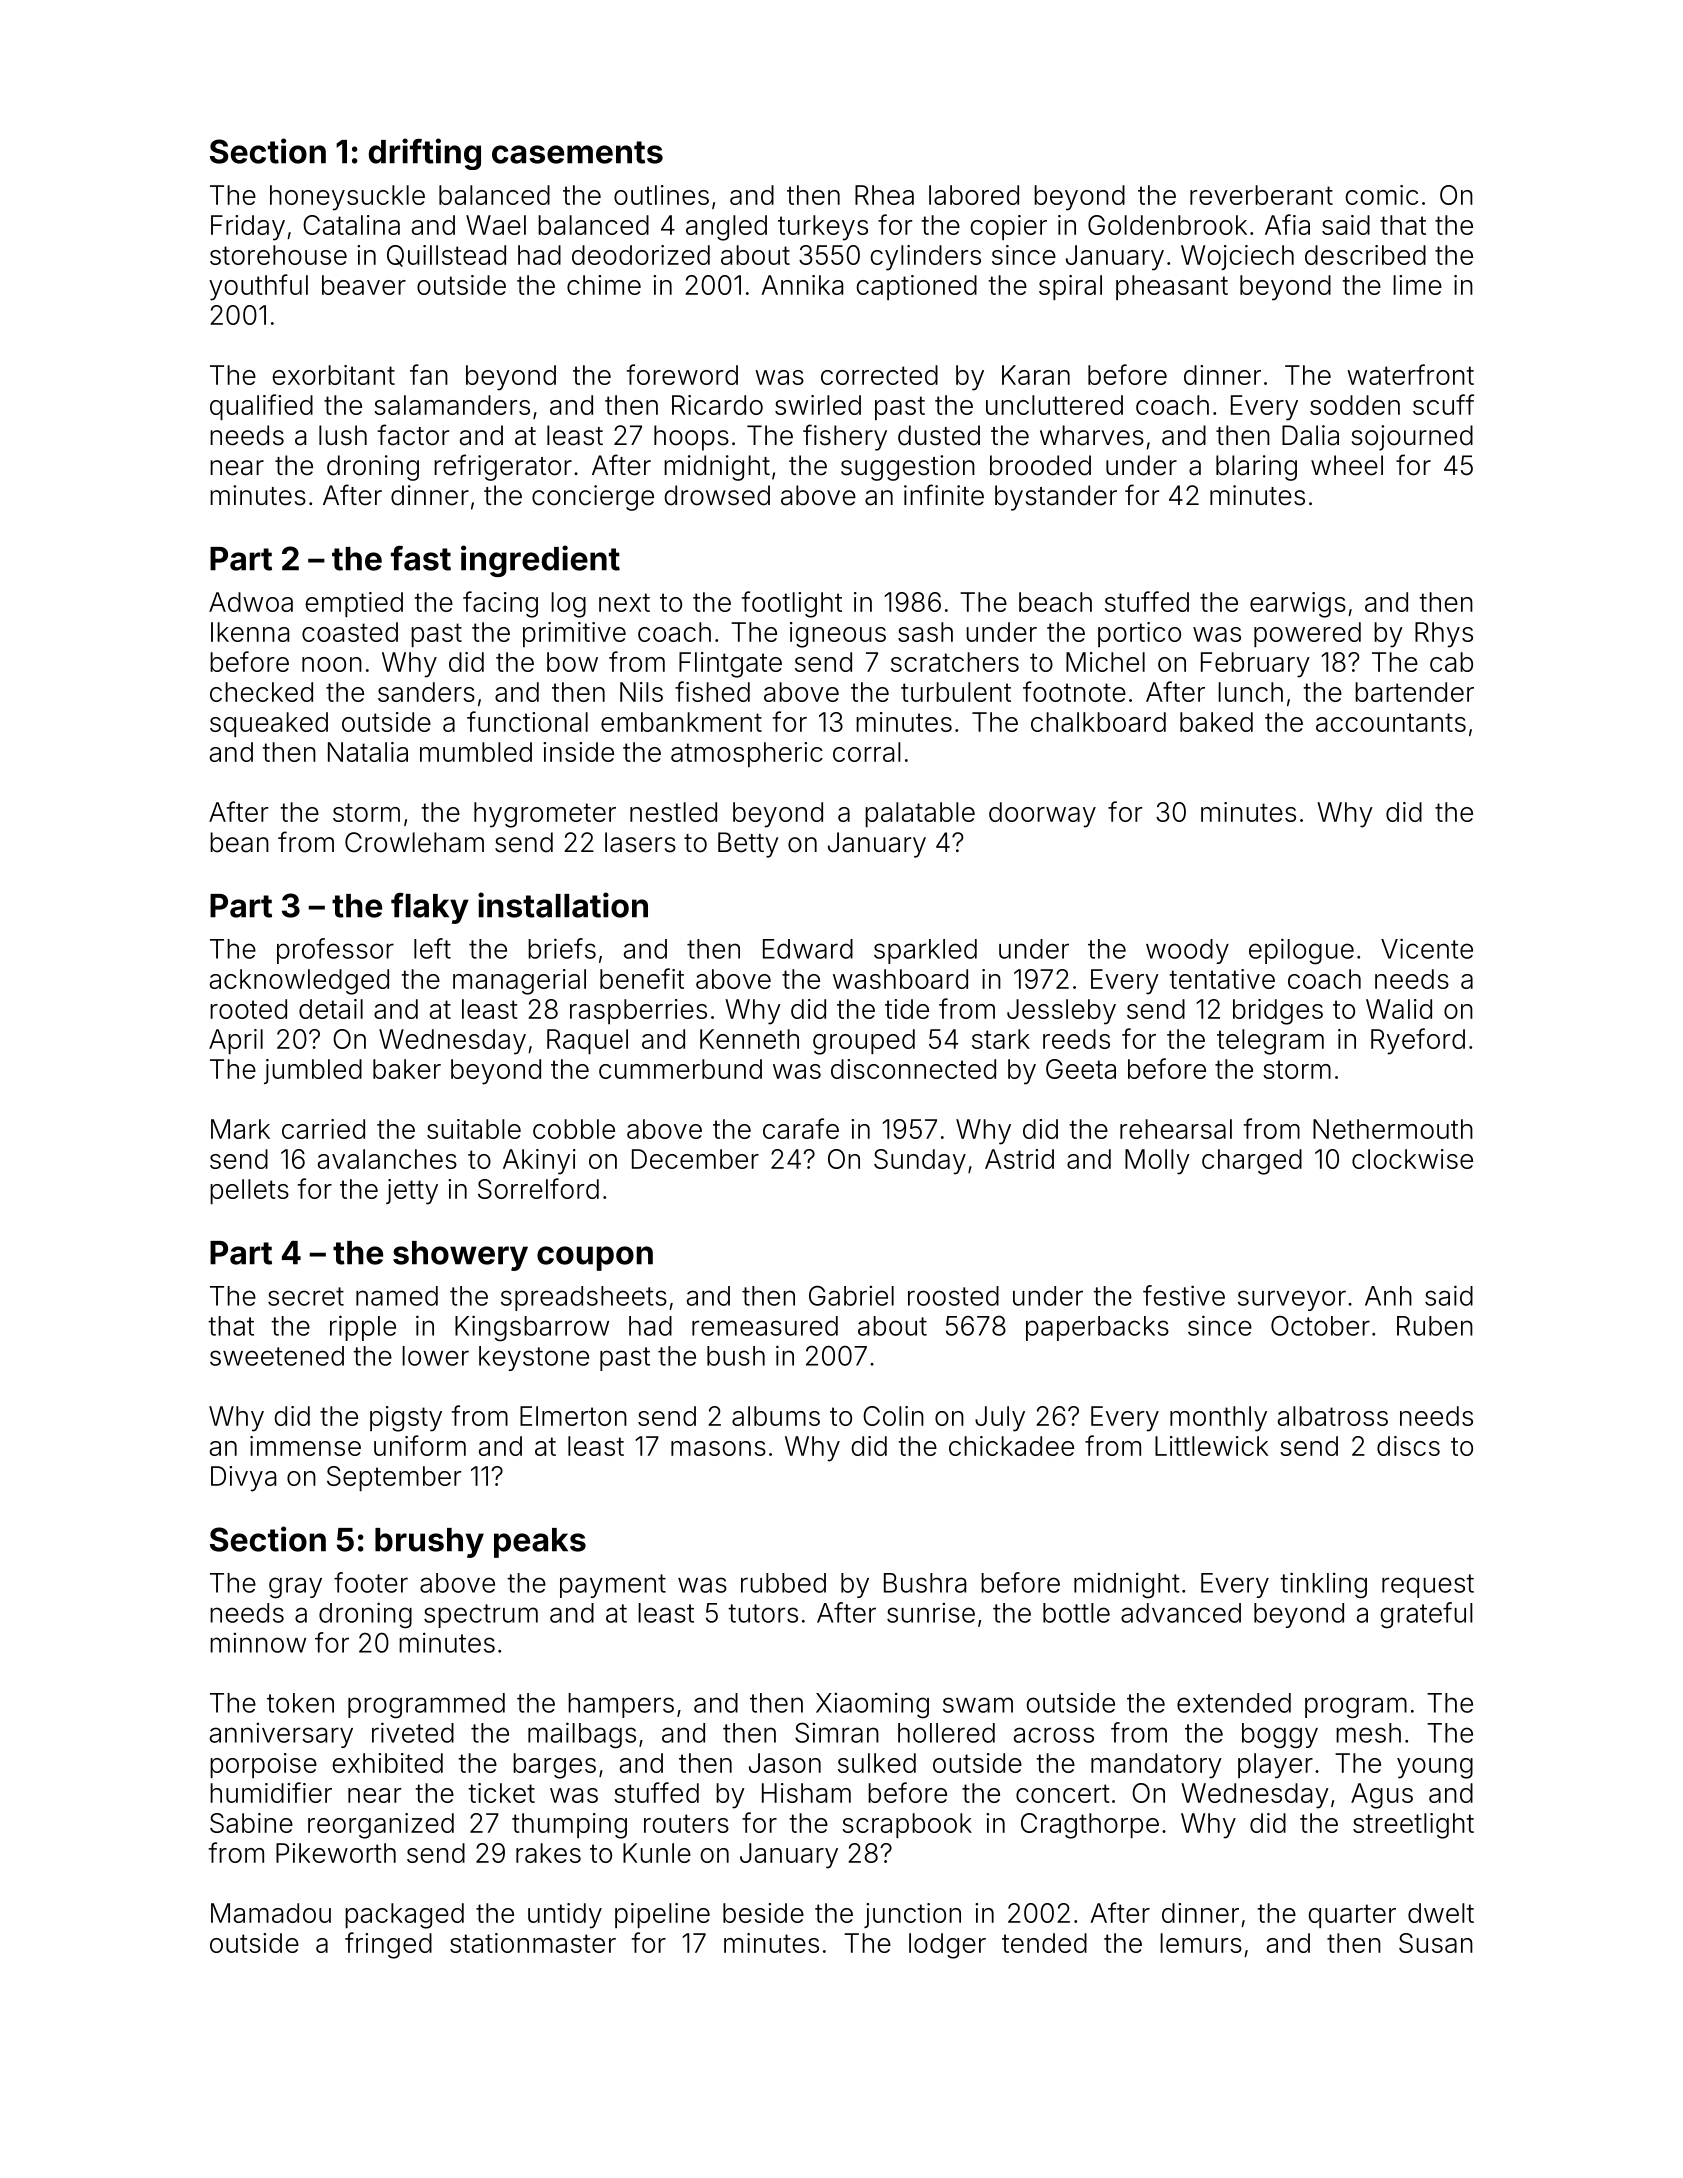  What do you see at coordinates (717, 495) in the document?
I see `drowsed` at bounding box center [717, 495].
